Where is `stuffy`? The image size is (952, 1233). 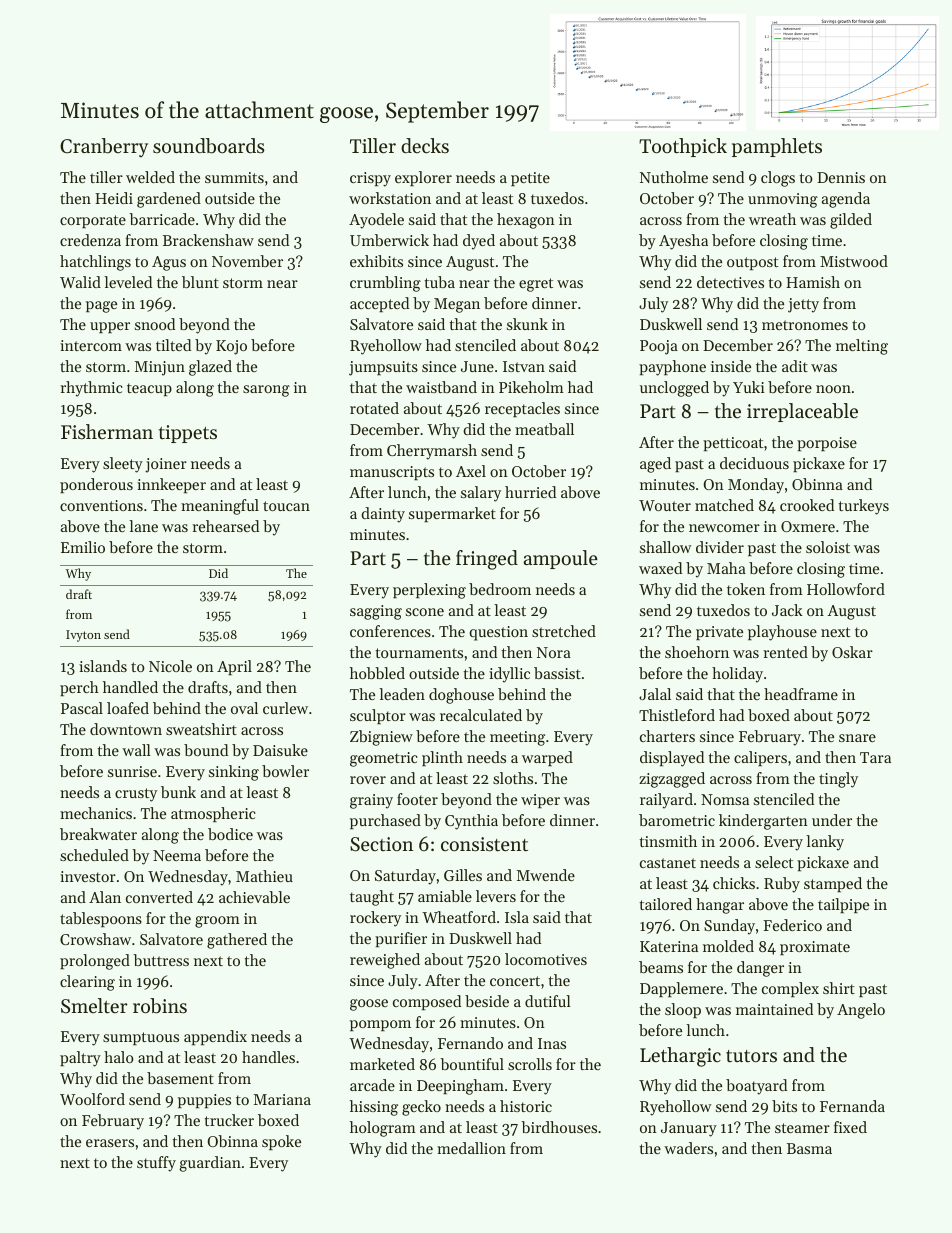 stuffy is located at coordinates (156, 1164).
